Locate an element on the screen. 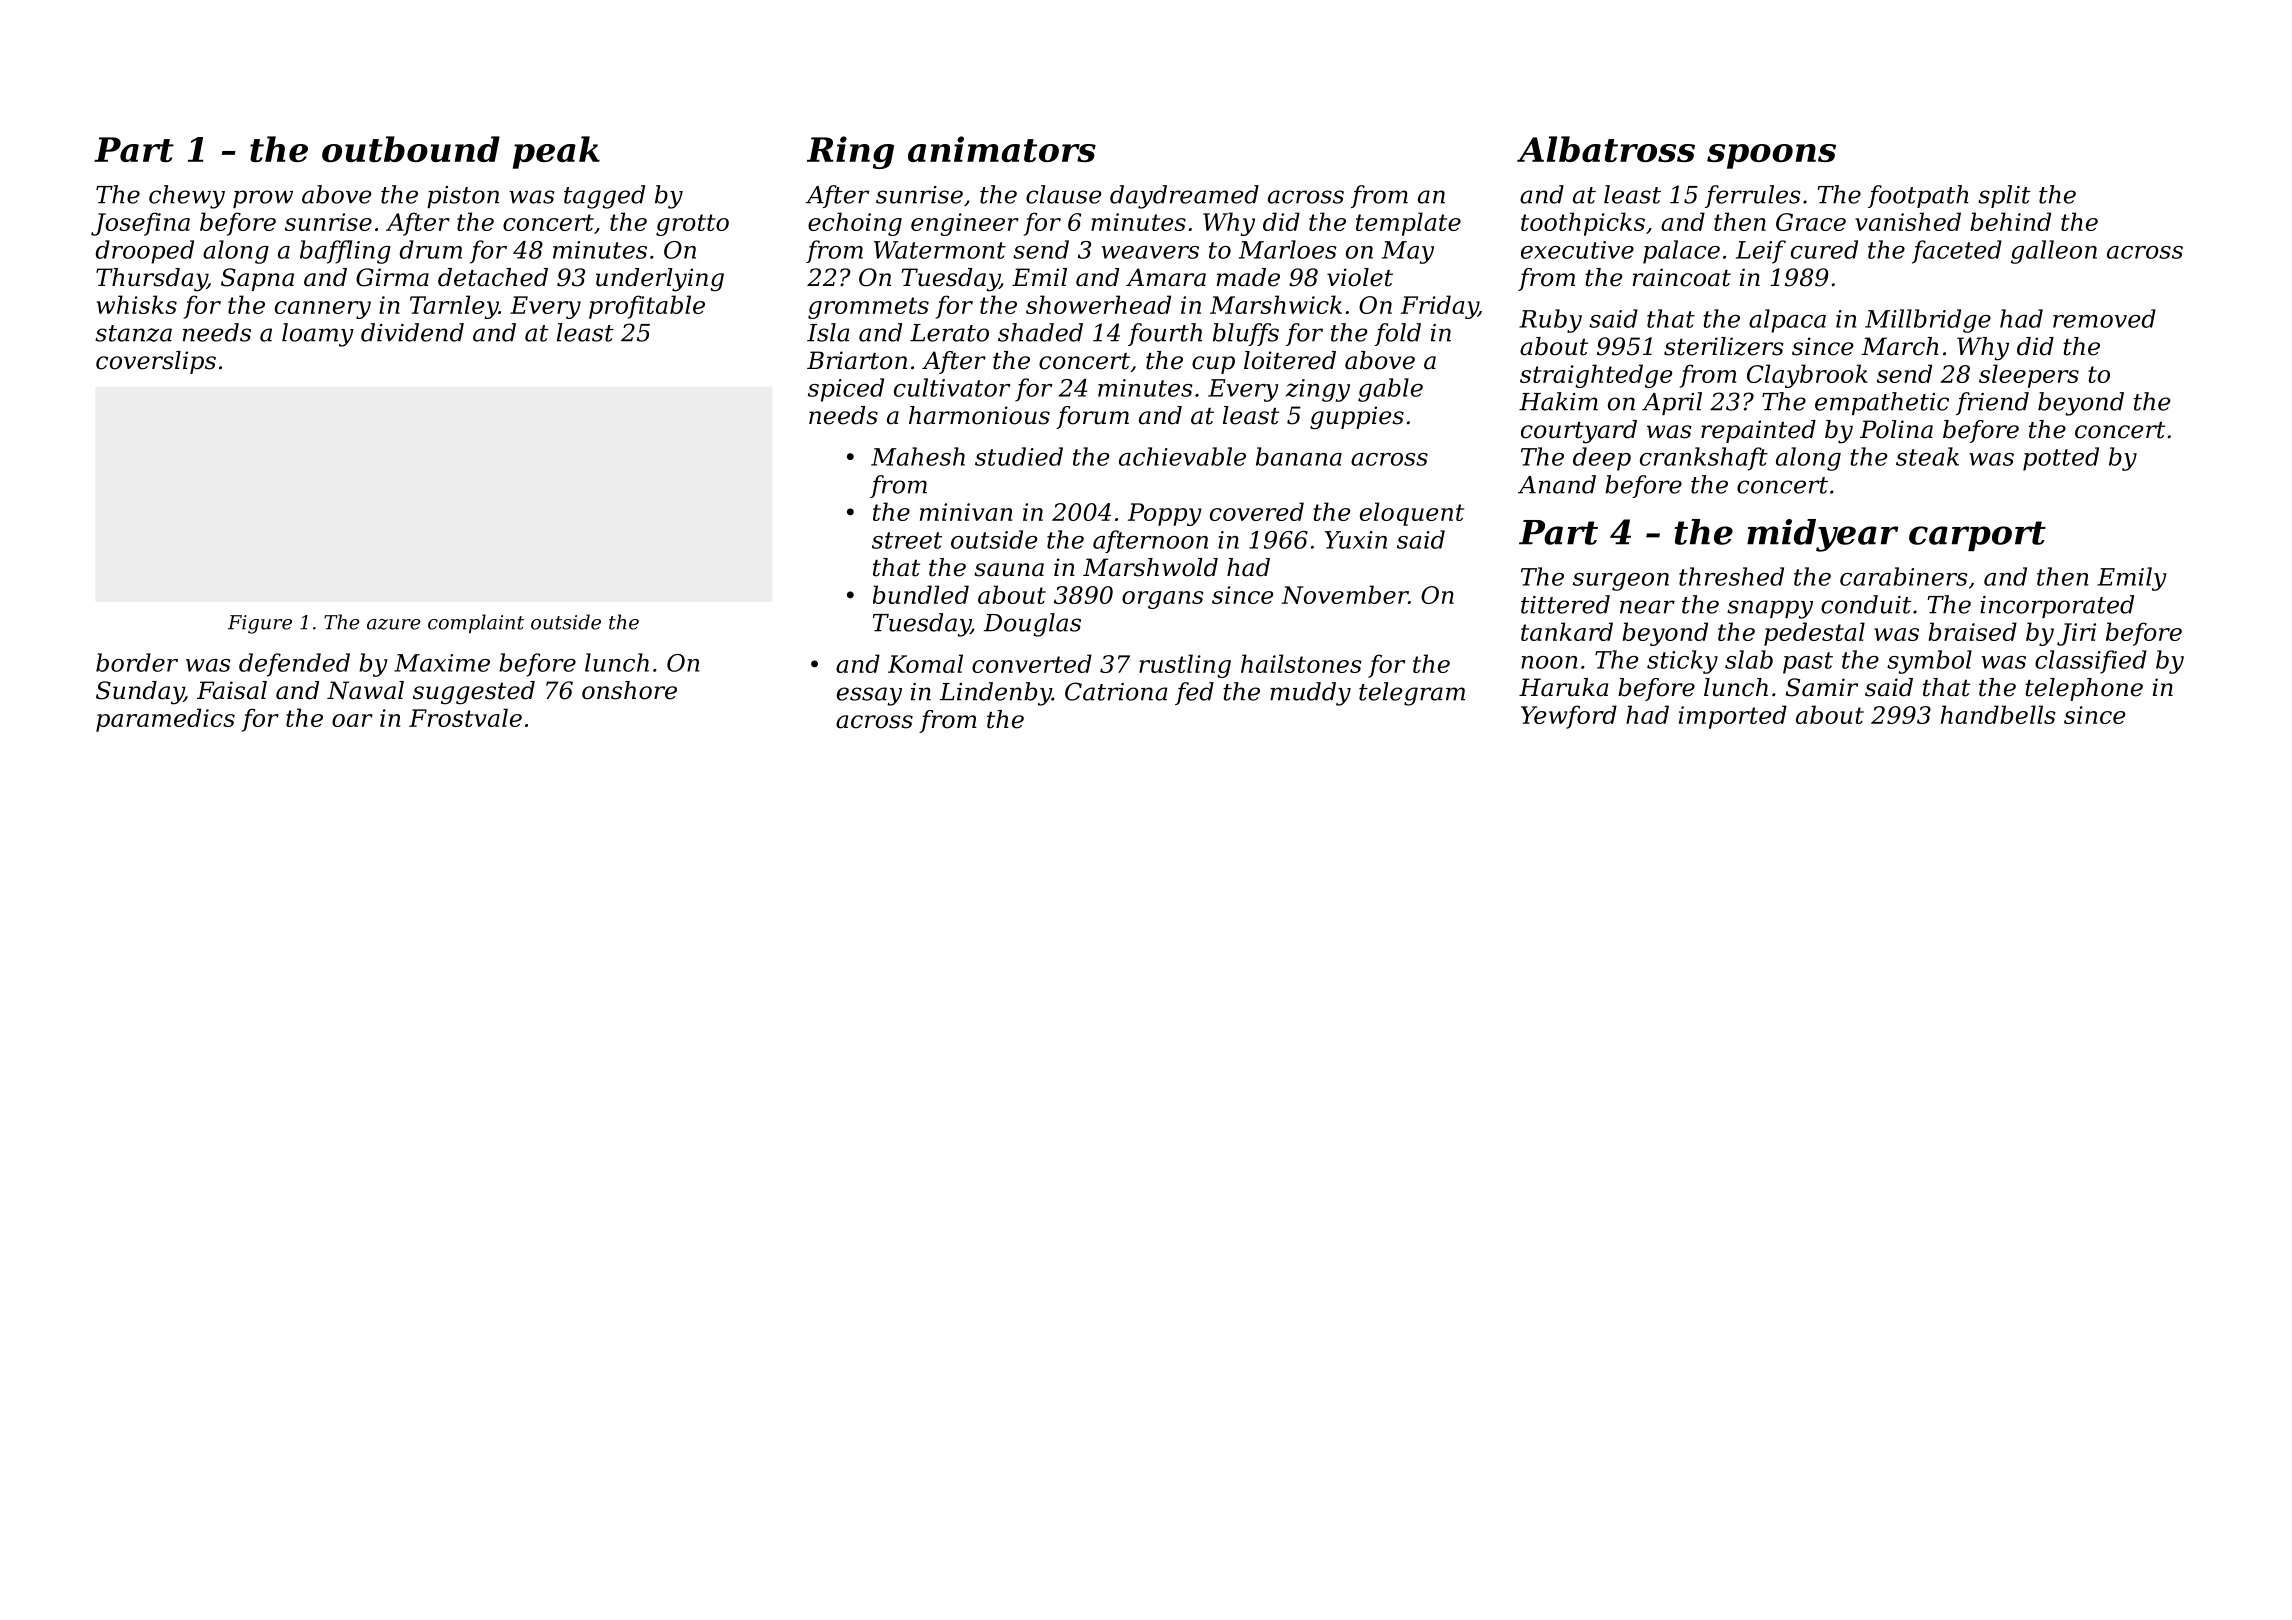 Image resolution: width=2292 pixels, height=1620 pixels. hailstones is located at coordinates (1301, 663).
